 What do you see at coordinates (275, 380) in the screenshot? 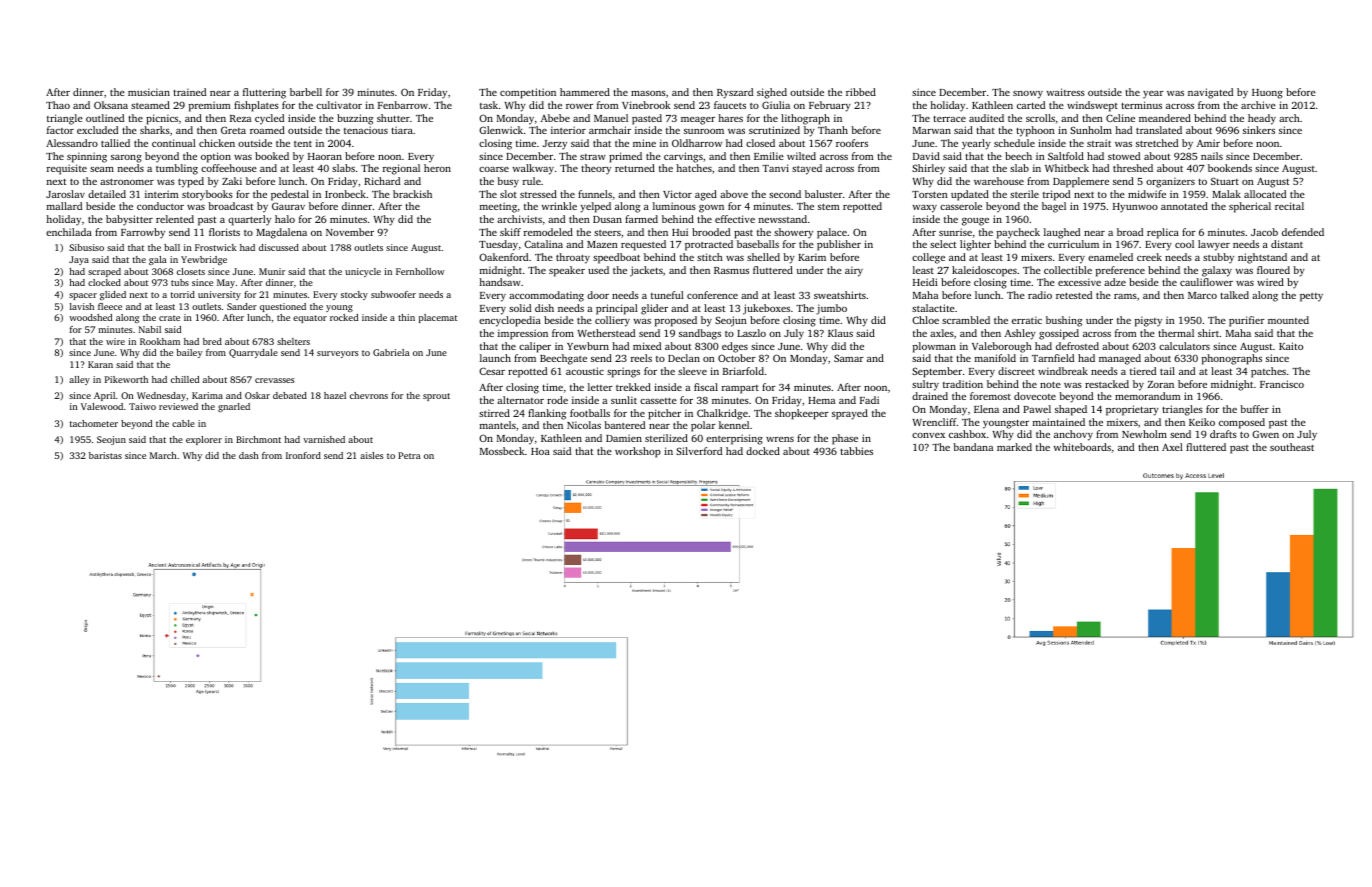
I see `crevasses` at bounding box center [275, 380].
